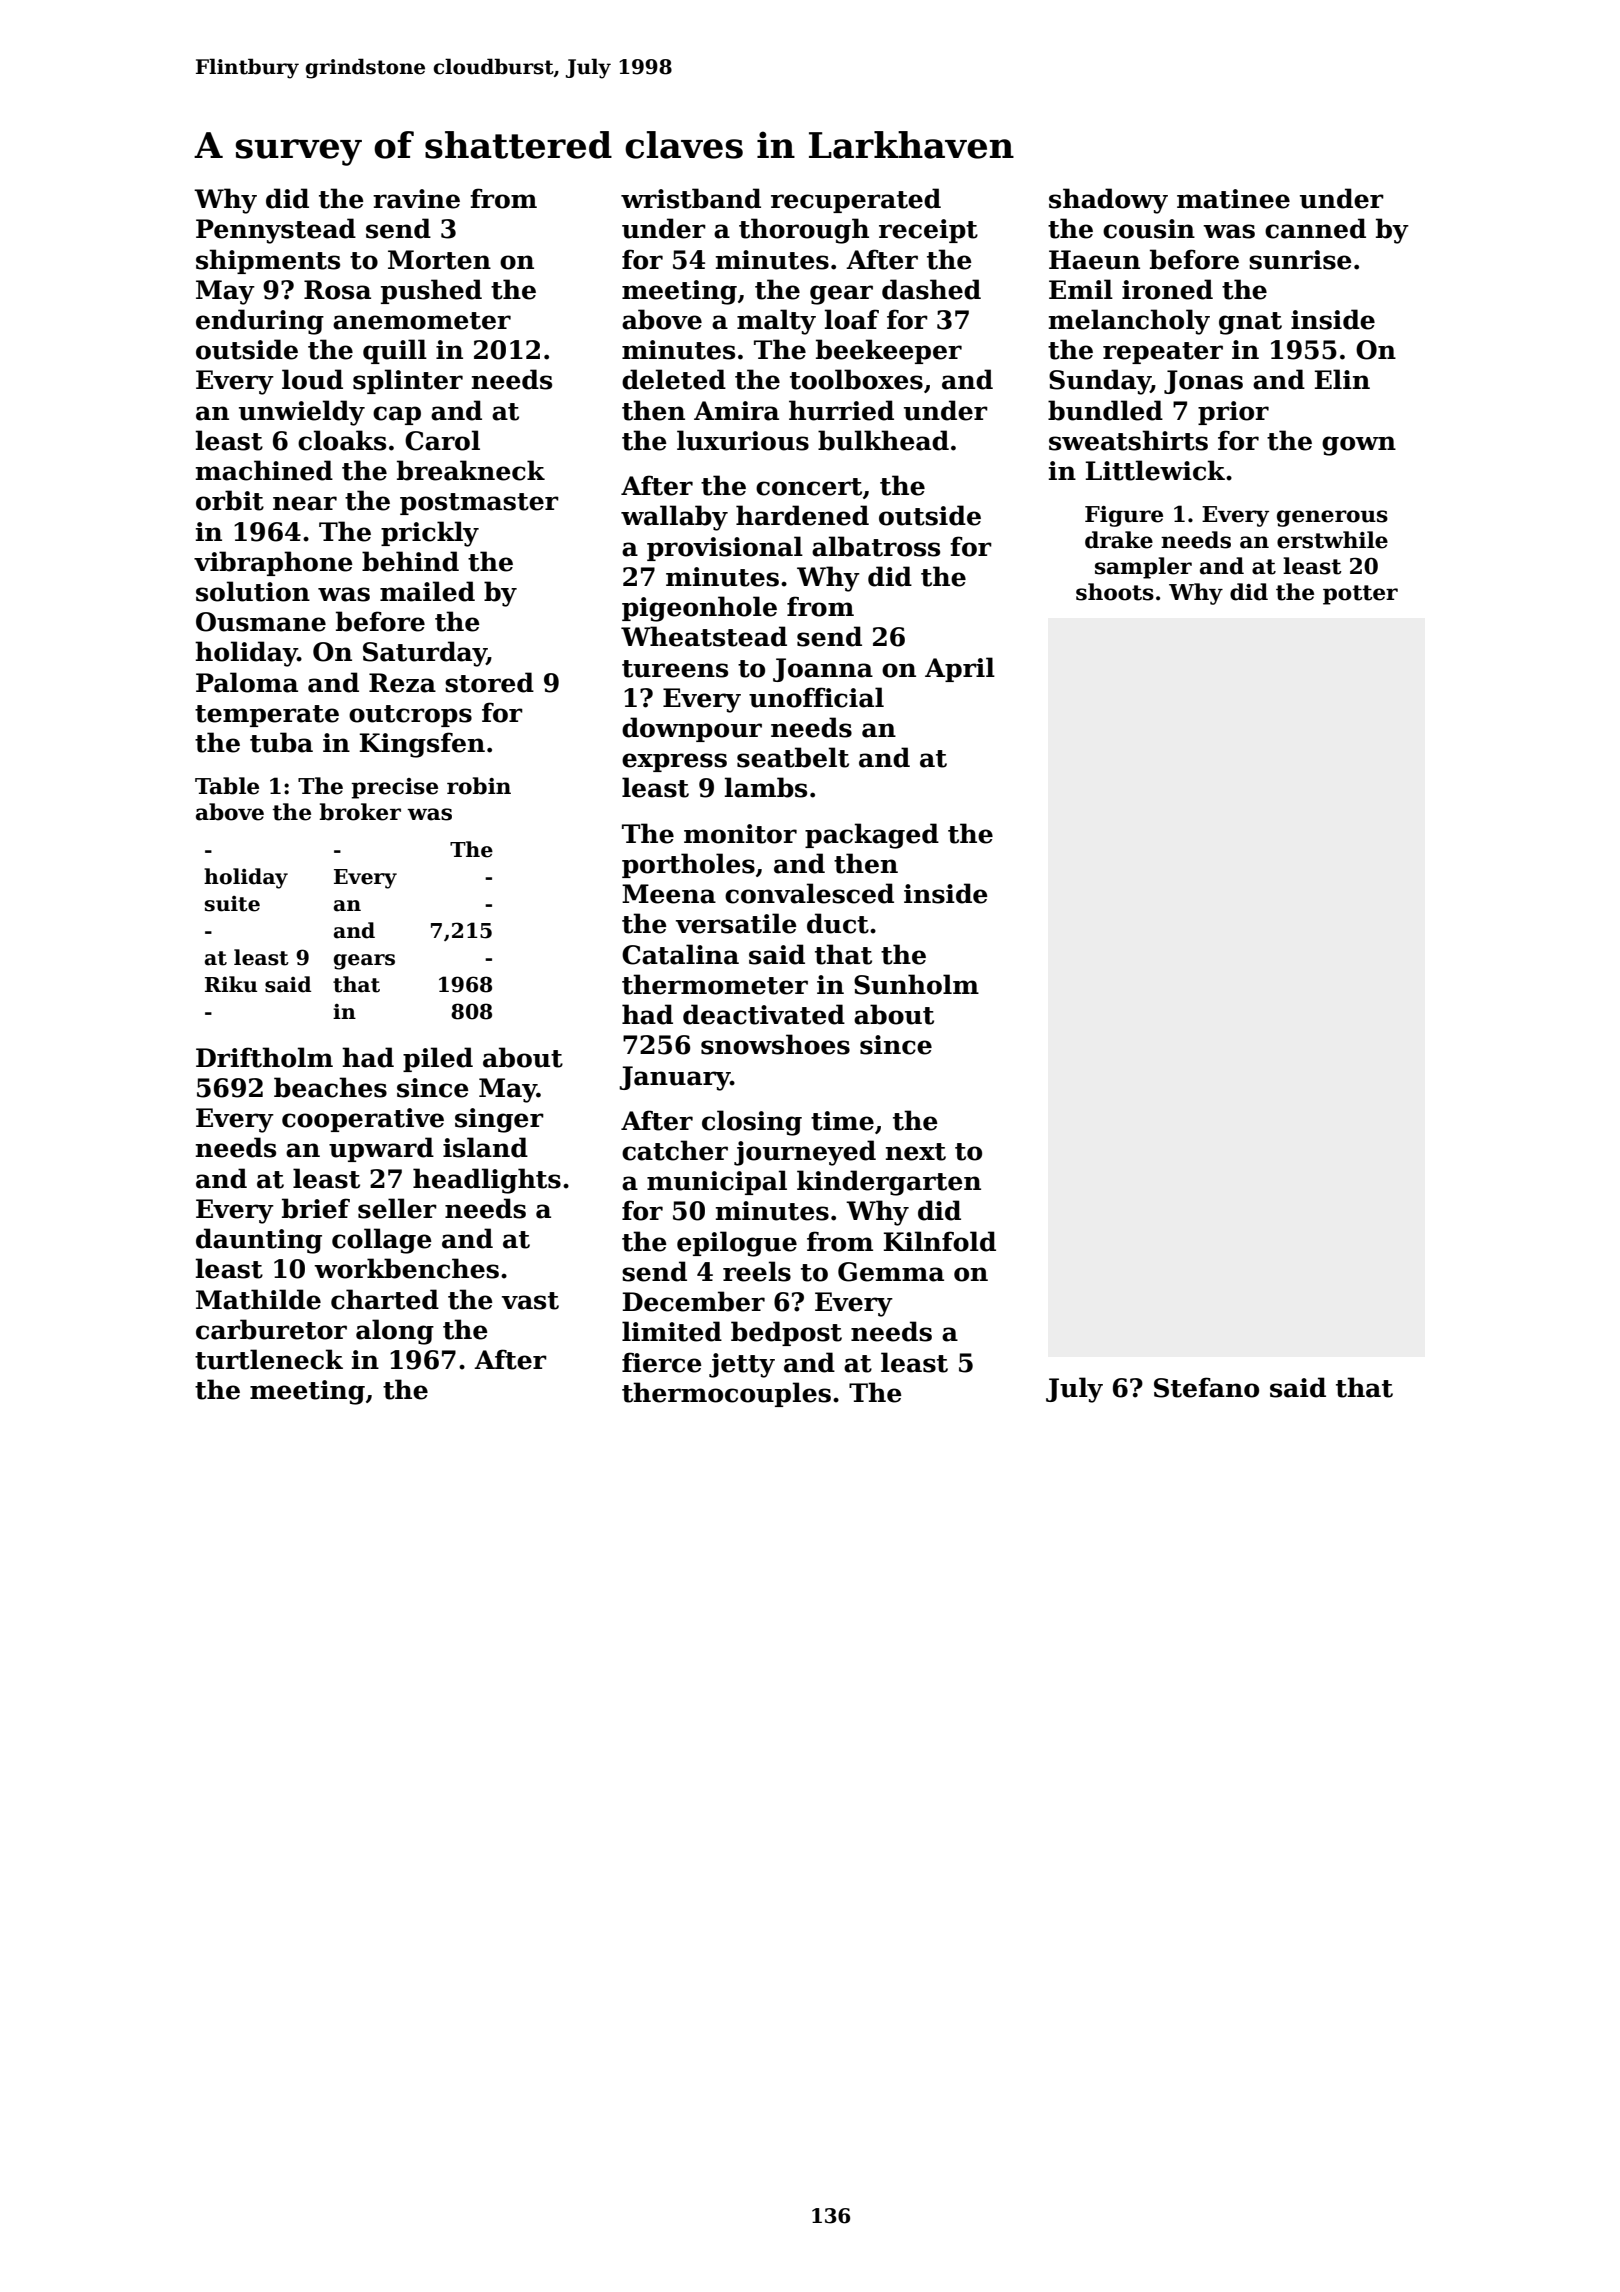  Describe the element at coordinates (1081, 289) in the screenshot. I see `Emil` at that location.
